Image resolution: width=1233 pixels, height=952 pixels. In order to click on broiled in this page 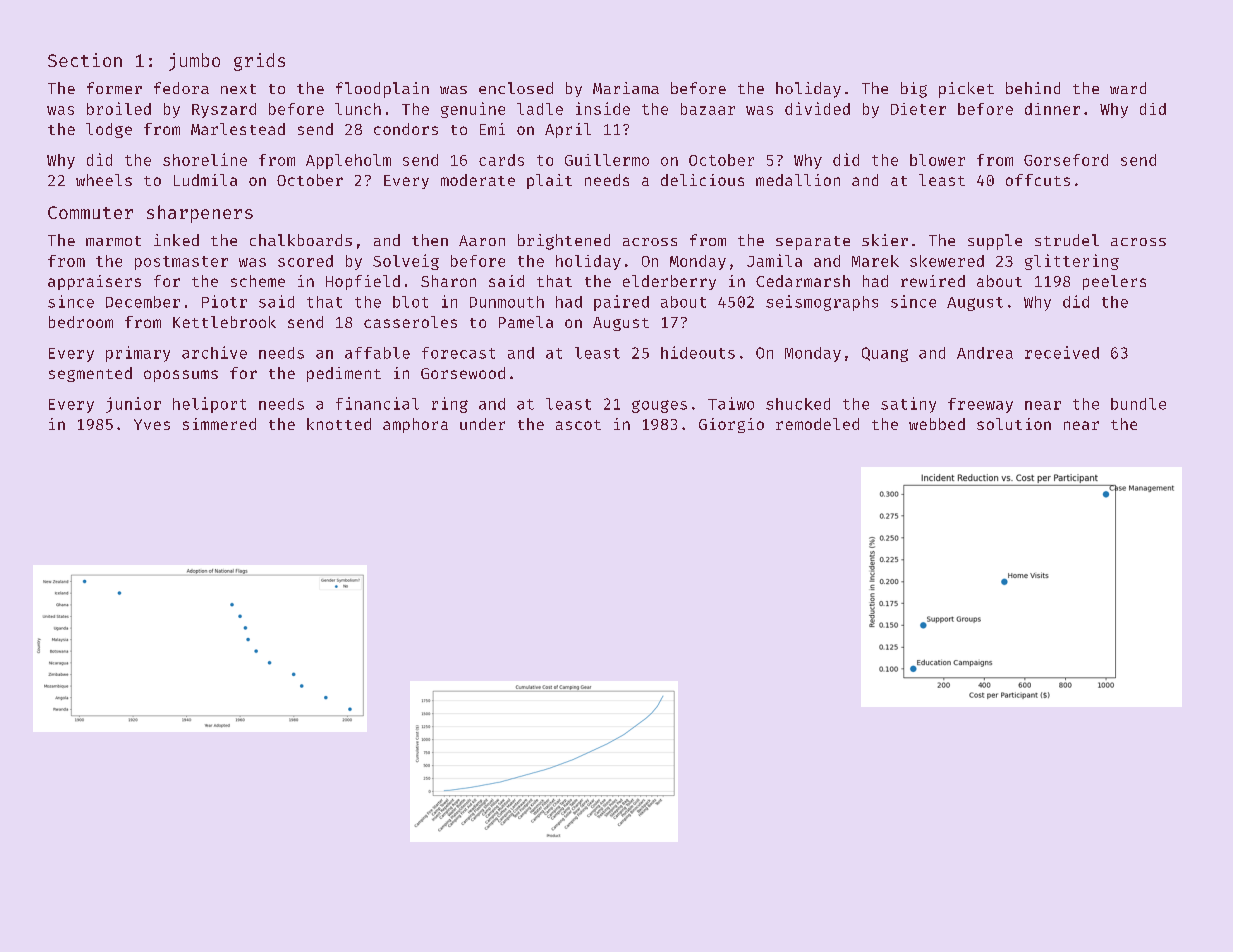, I will do `click(119, 108)`.
